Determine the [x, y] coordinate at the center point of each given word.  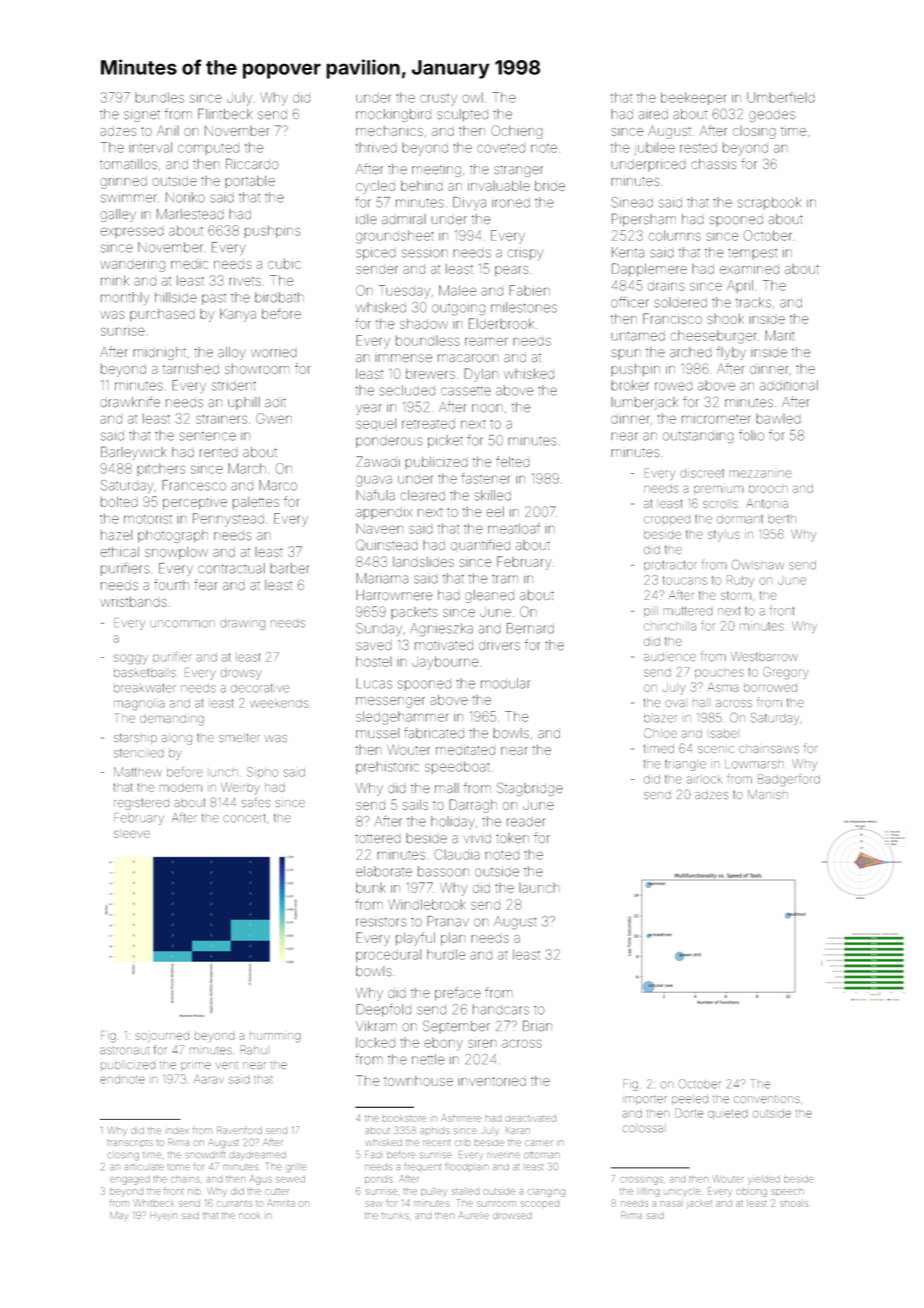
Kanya [238, 315]
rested [698, 148]
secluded [407, 390]
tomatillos [128, 164]
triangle [685, 765]
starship [135, 738]
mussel [377, 733]
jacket [699, 1204]
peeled [690, 1100]
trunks [395, 1215]
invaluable [499, 186]
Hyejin [163, 1216]
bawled [778, 419]
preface [458, 993]
